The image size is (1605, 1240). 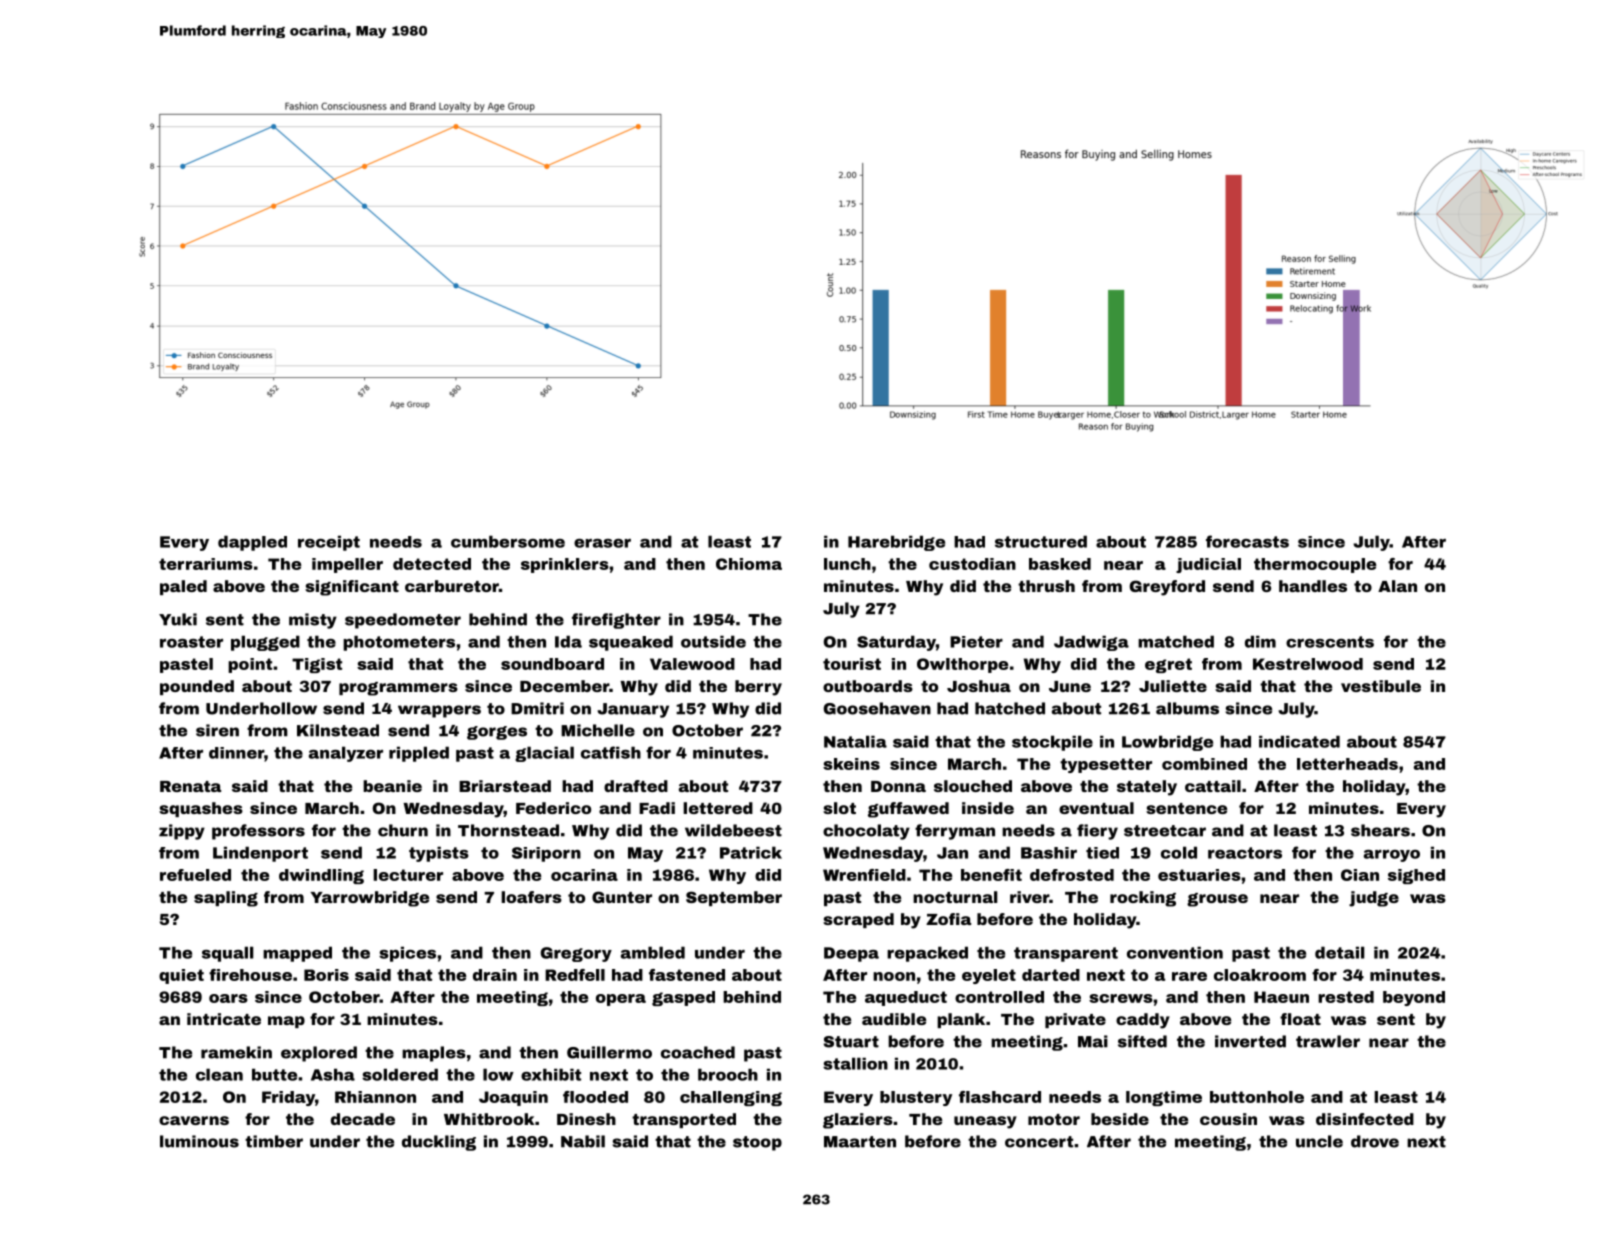 I want to click on Wrenfield, so click(x=864, y=875).
